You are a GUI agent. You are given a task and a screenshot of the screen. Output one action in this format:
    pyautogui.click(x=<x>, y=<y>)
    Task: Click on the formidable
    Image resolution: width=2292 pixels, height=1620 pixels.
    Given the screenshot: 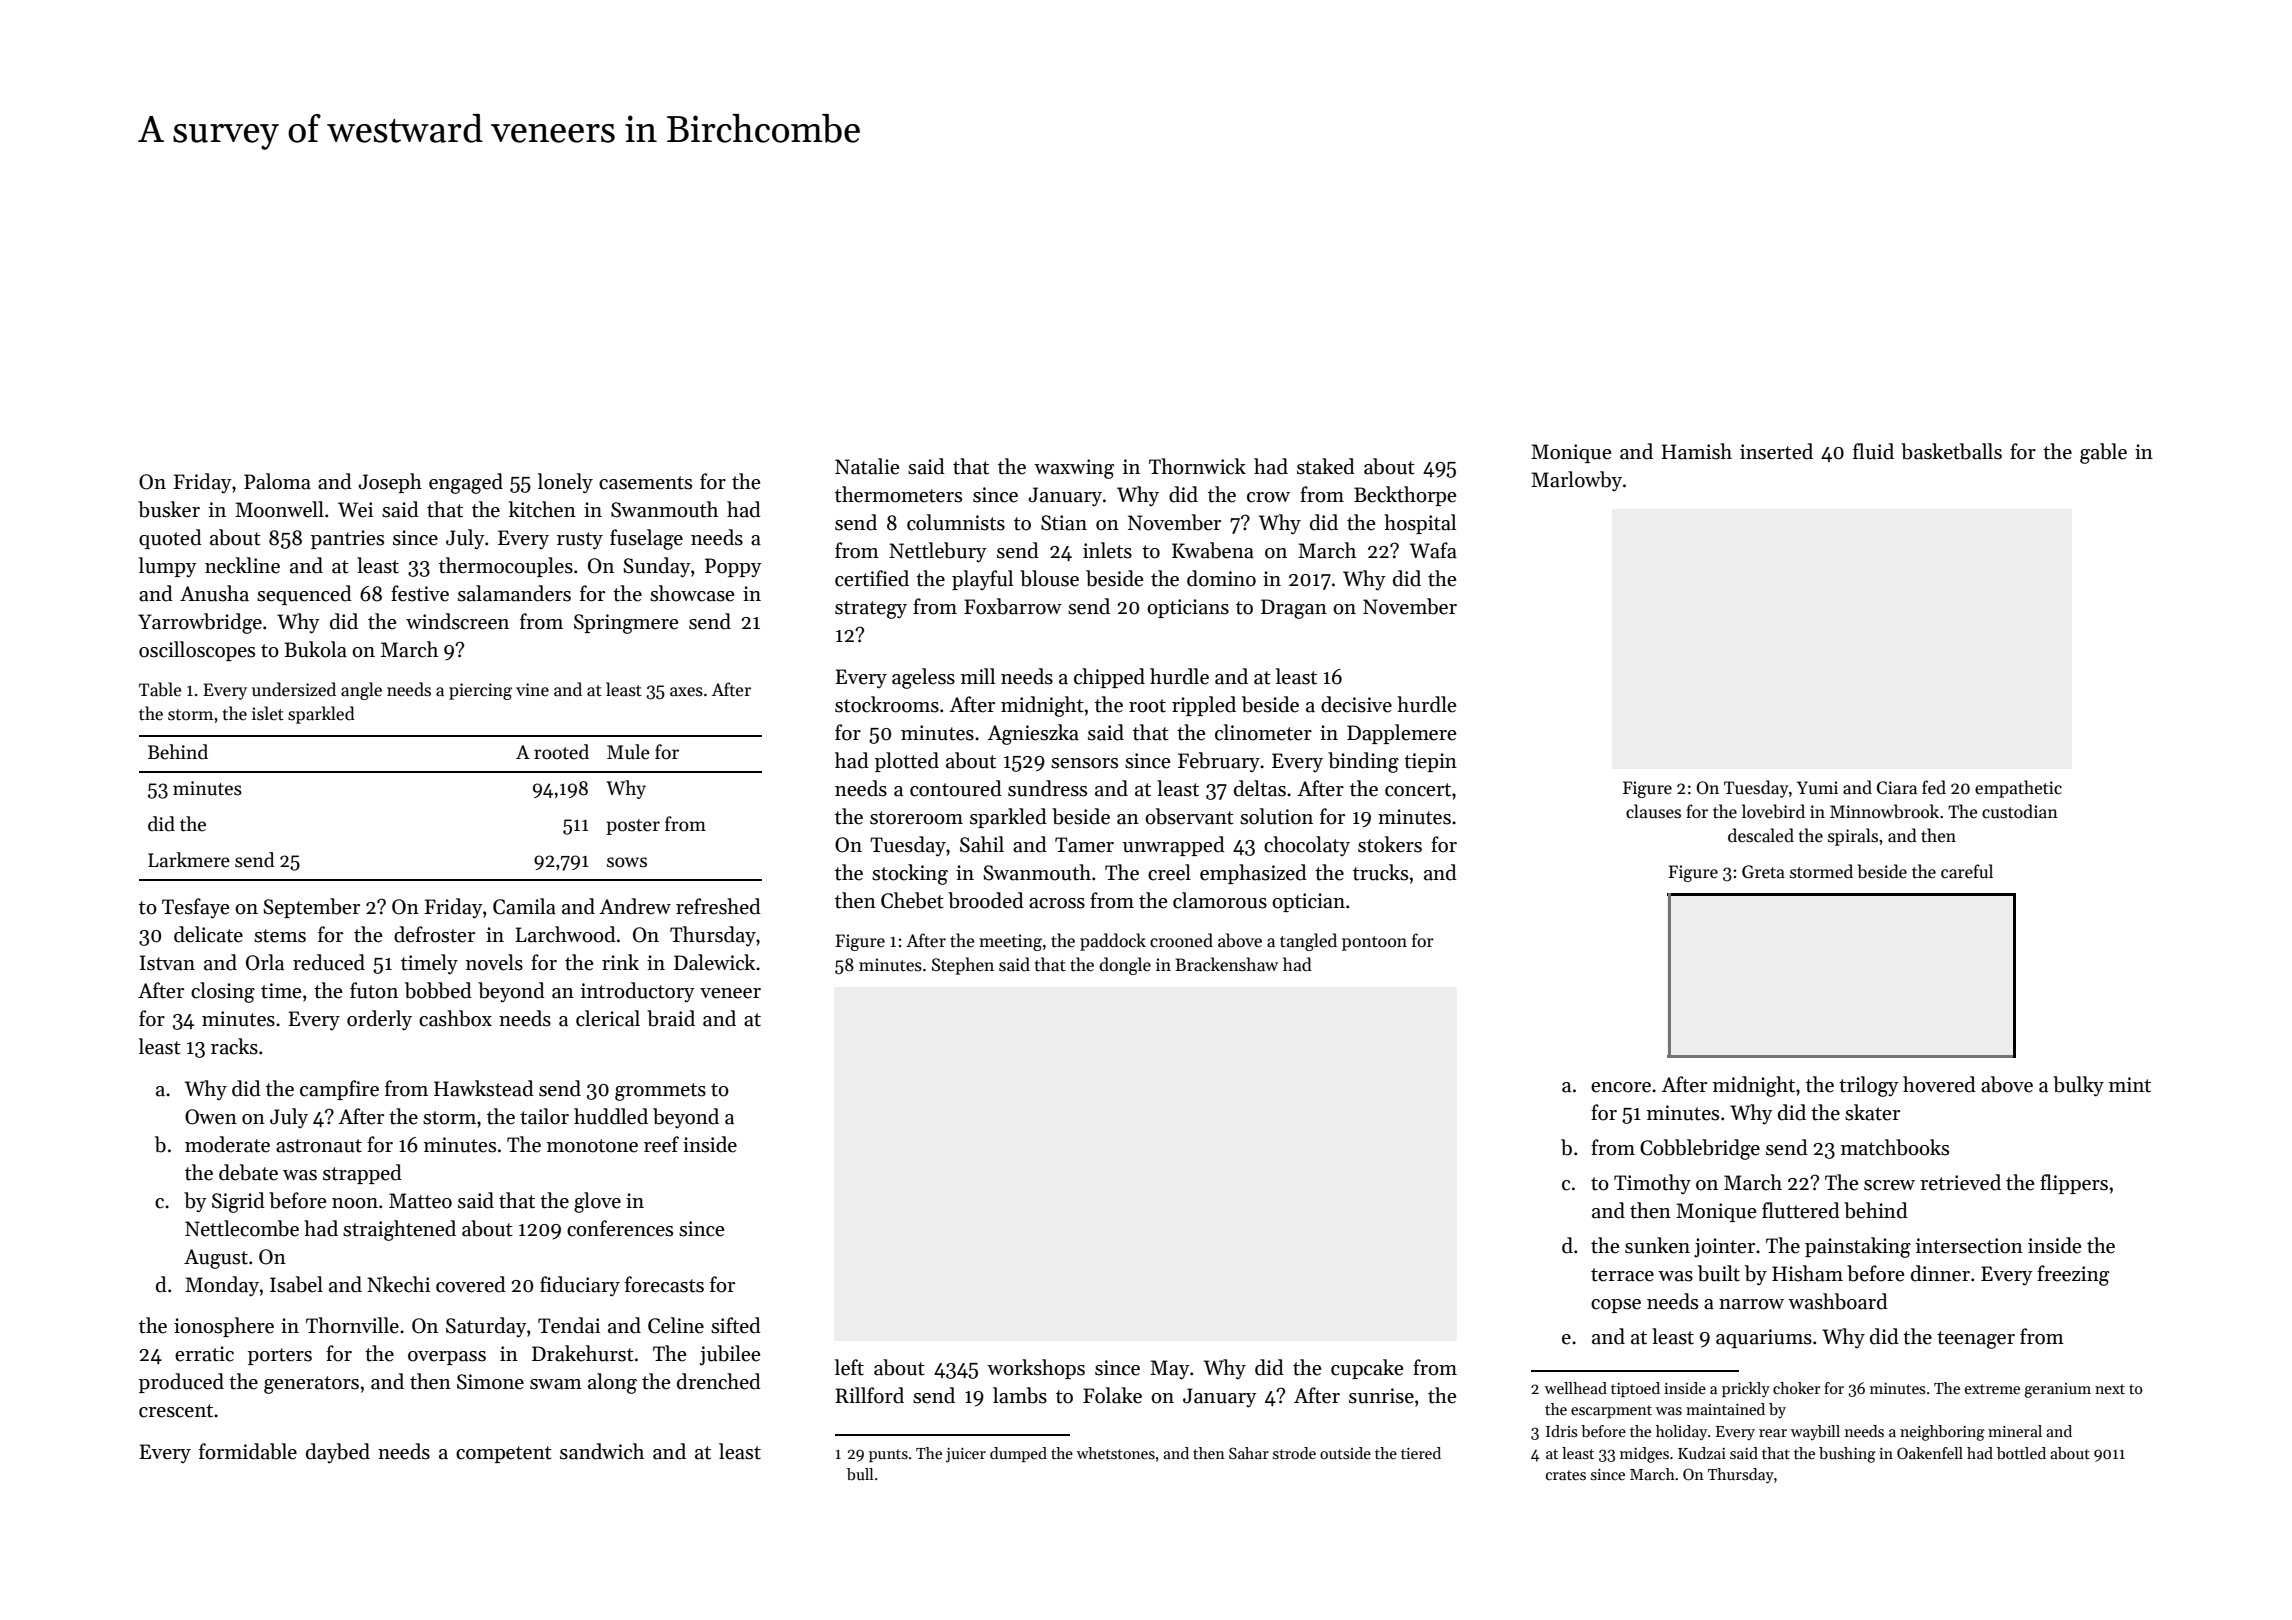 What is the action you would take?
    pyautogui.click(x=248, y=1451)
